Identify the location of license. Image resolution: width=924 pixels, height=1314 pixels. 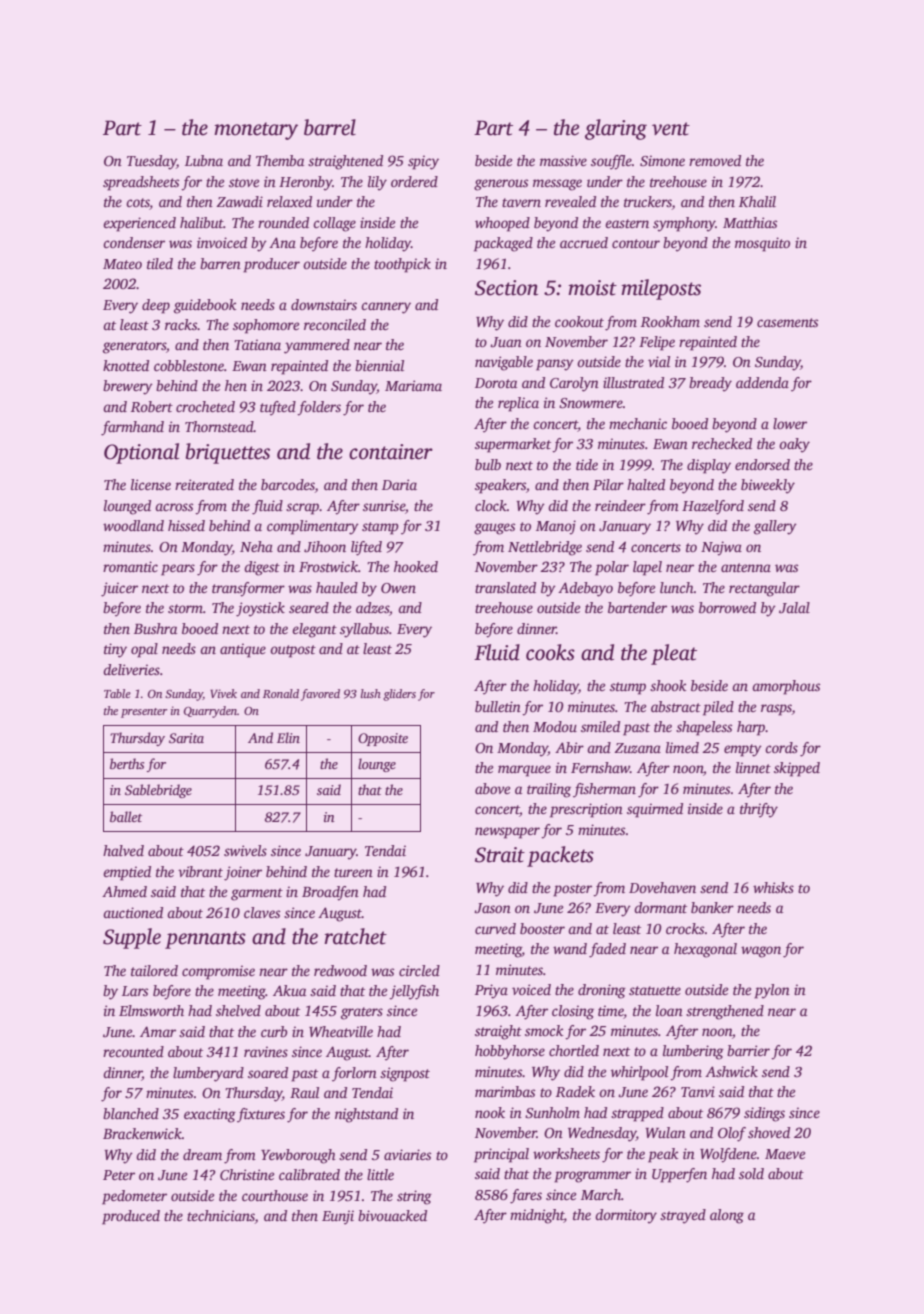
(151, 484).
